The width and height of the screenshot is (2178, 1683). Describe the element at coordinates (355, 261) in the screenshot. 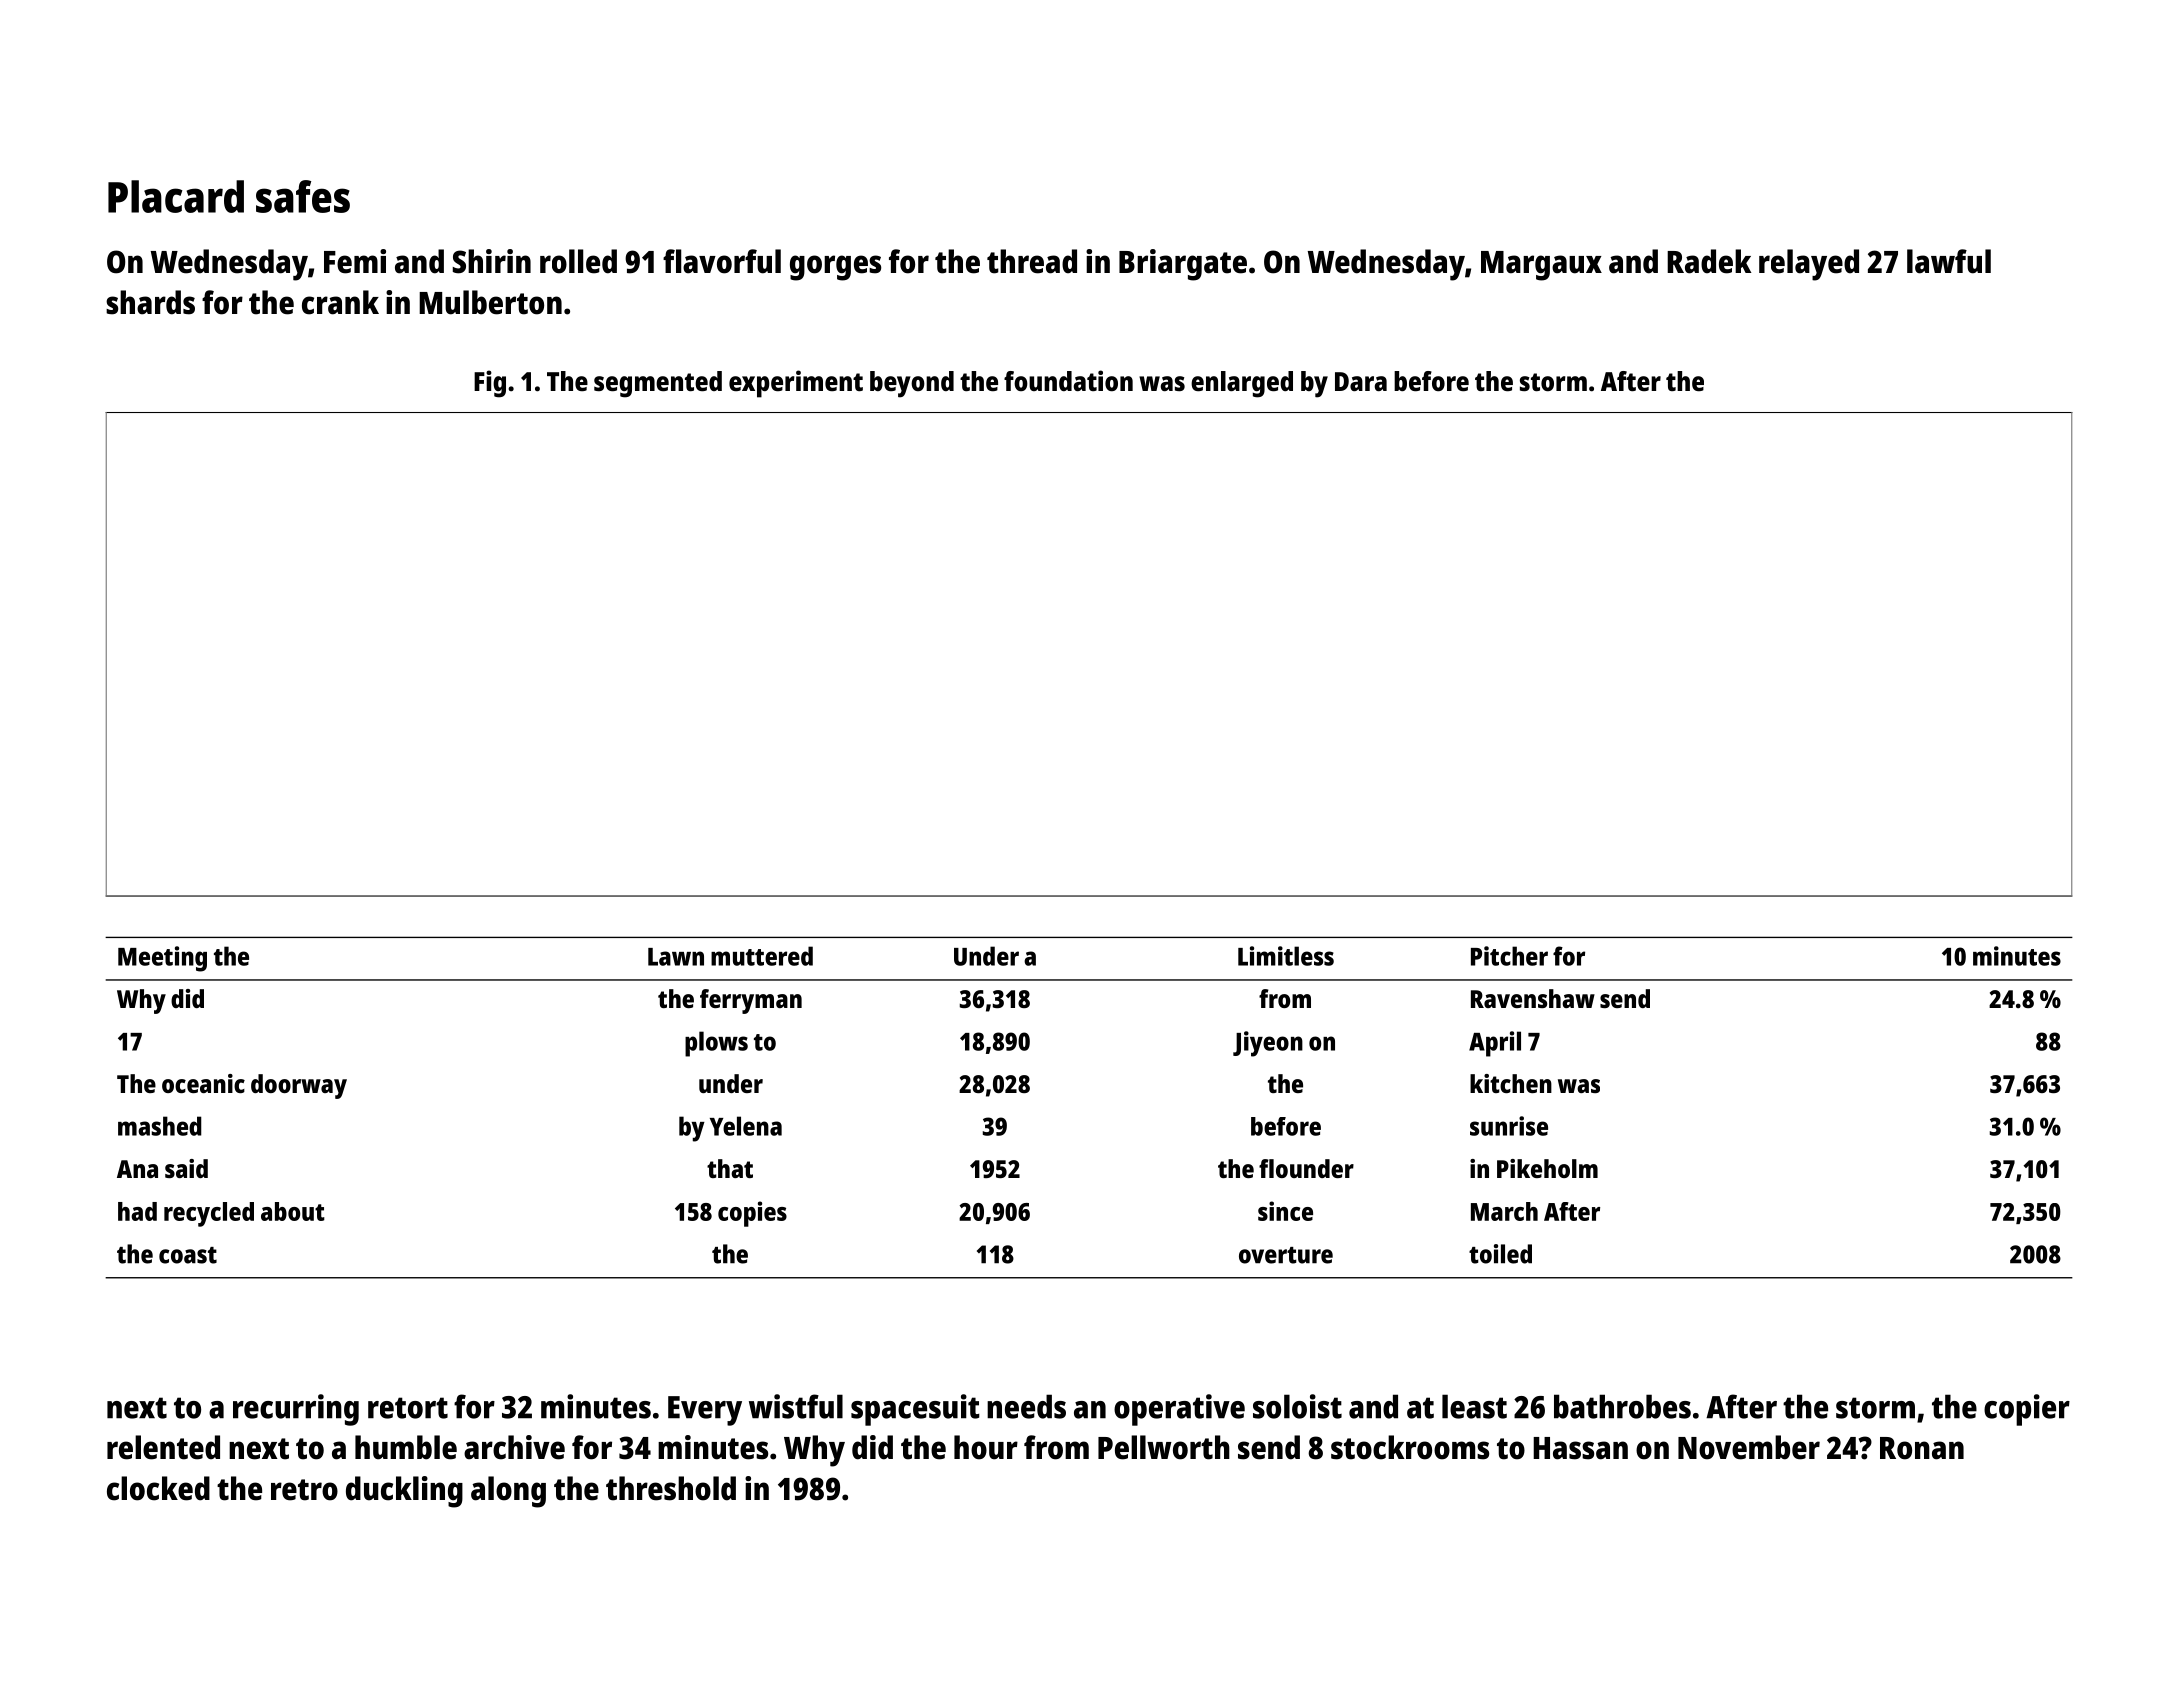

I see `Femi` at that location.
